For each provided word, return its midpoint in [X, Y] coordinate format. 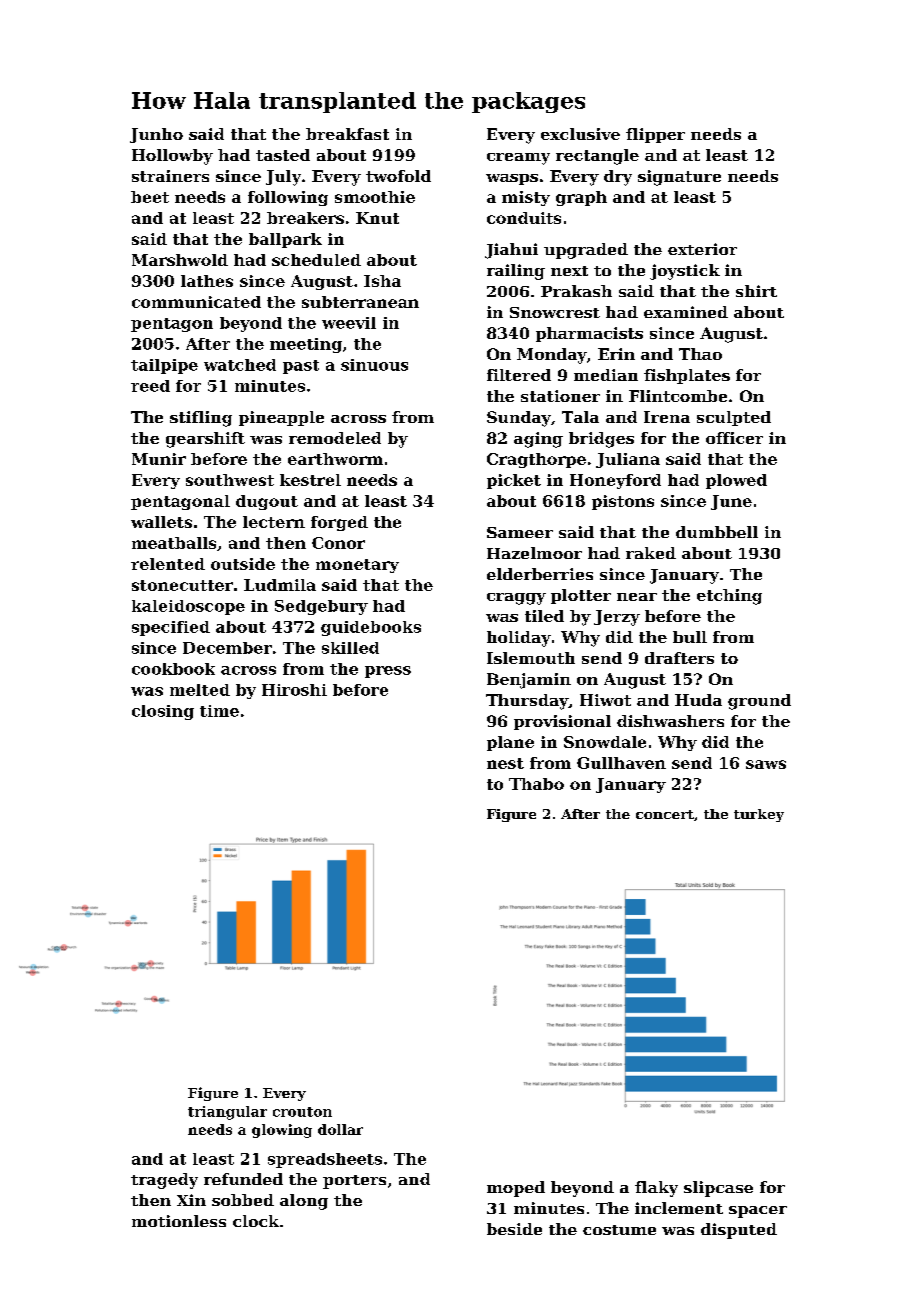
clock [256, 1221]
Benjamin [529, 681]
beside [514, 1229]
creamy [518, 159]
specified [171, 628]
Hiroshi [294, 690]
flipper [655, 135]
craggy [516, 599]
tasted [283, 155]
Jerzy [617, 618]
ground [759, 702]
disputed [739, 1231]
